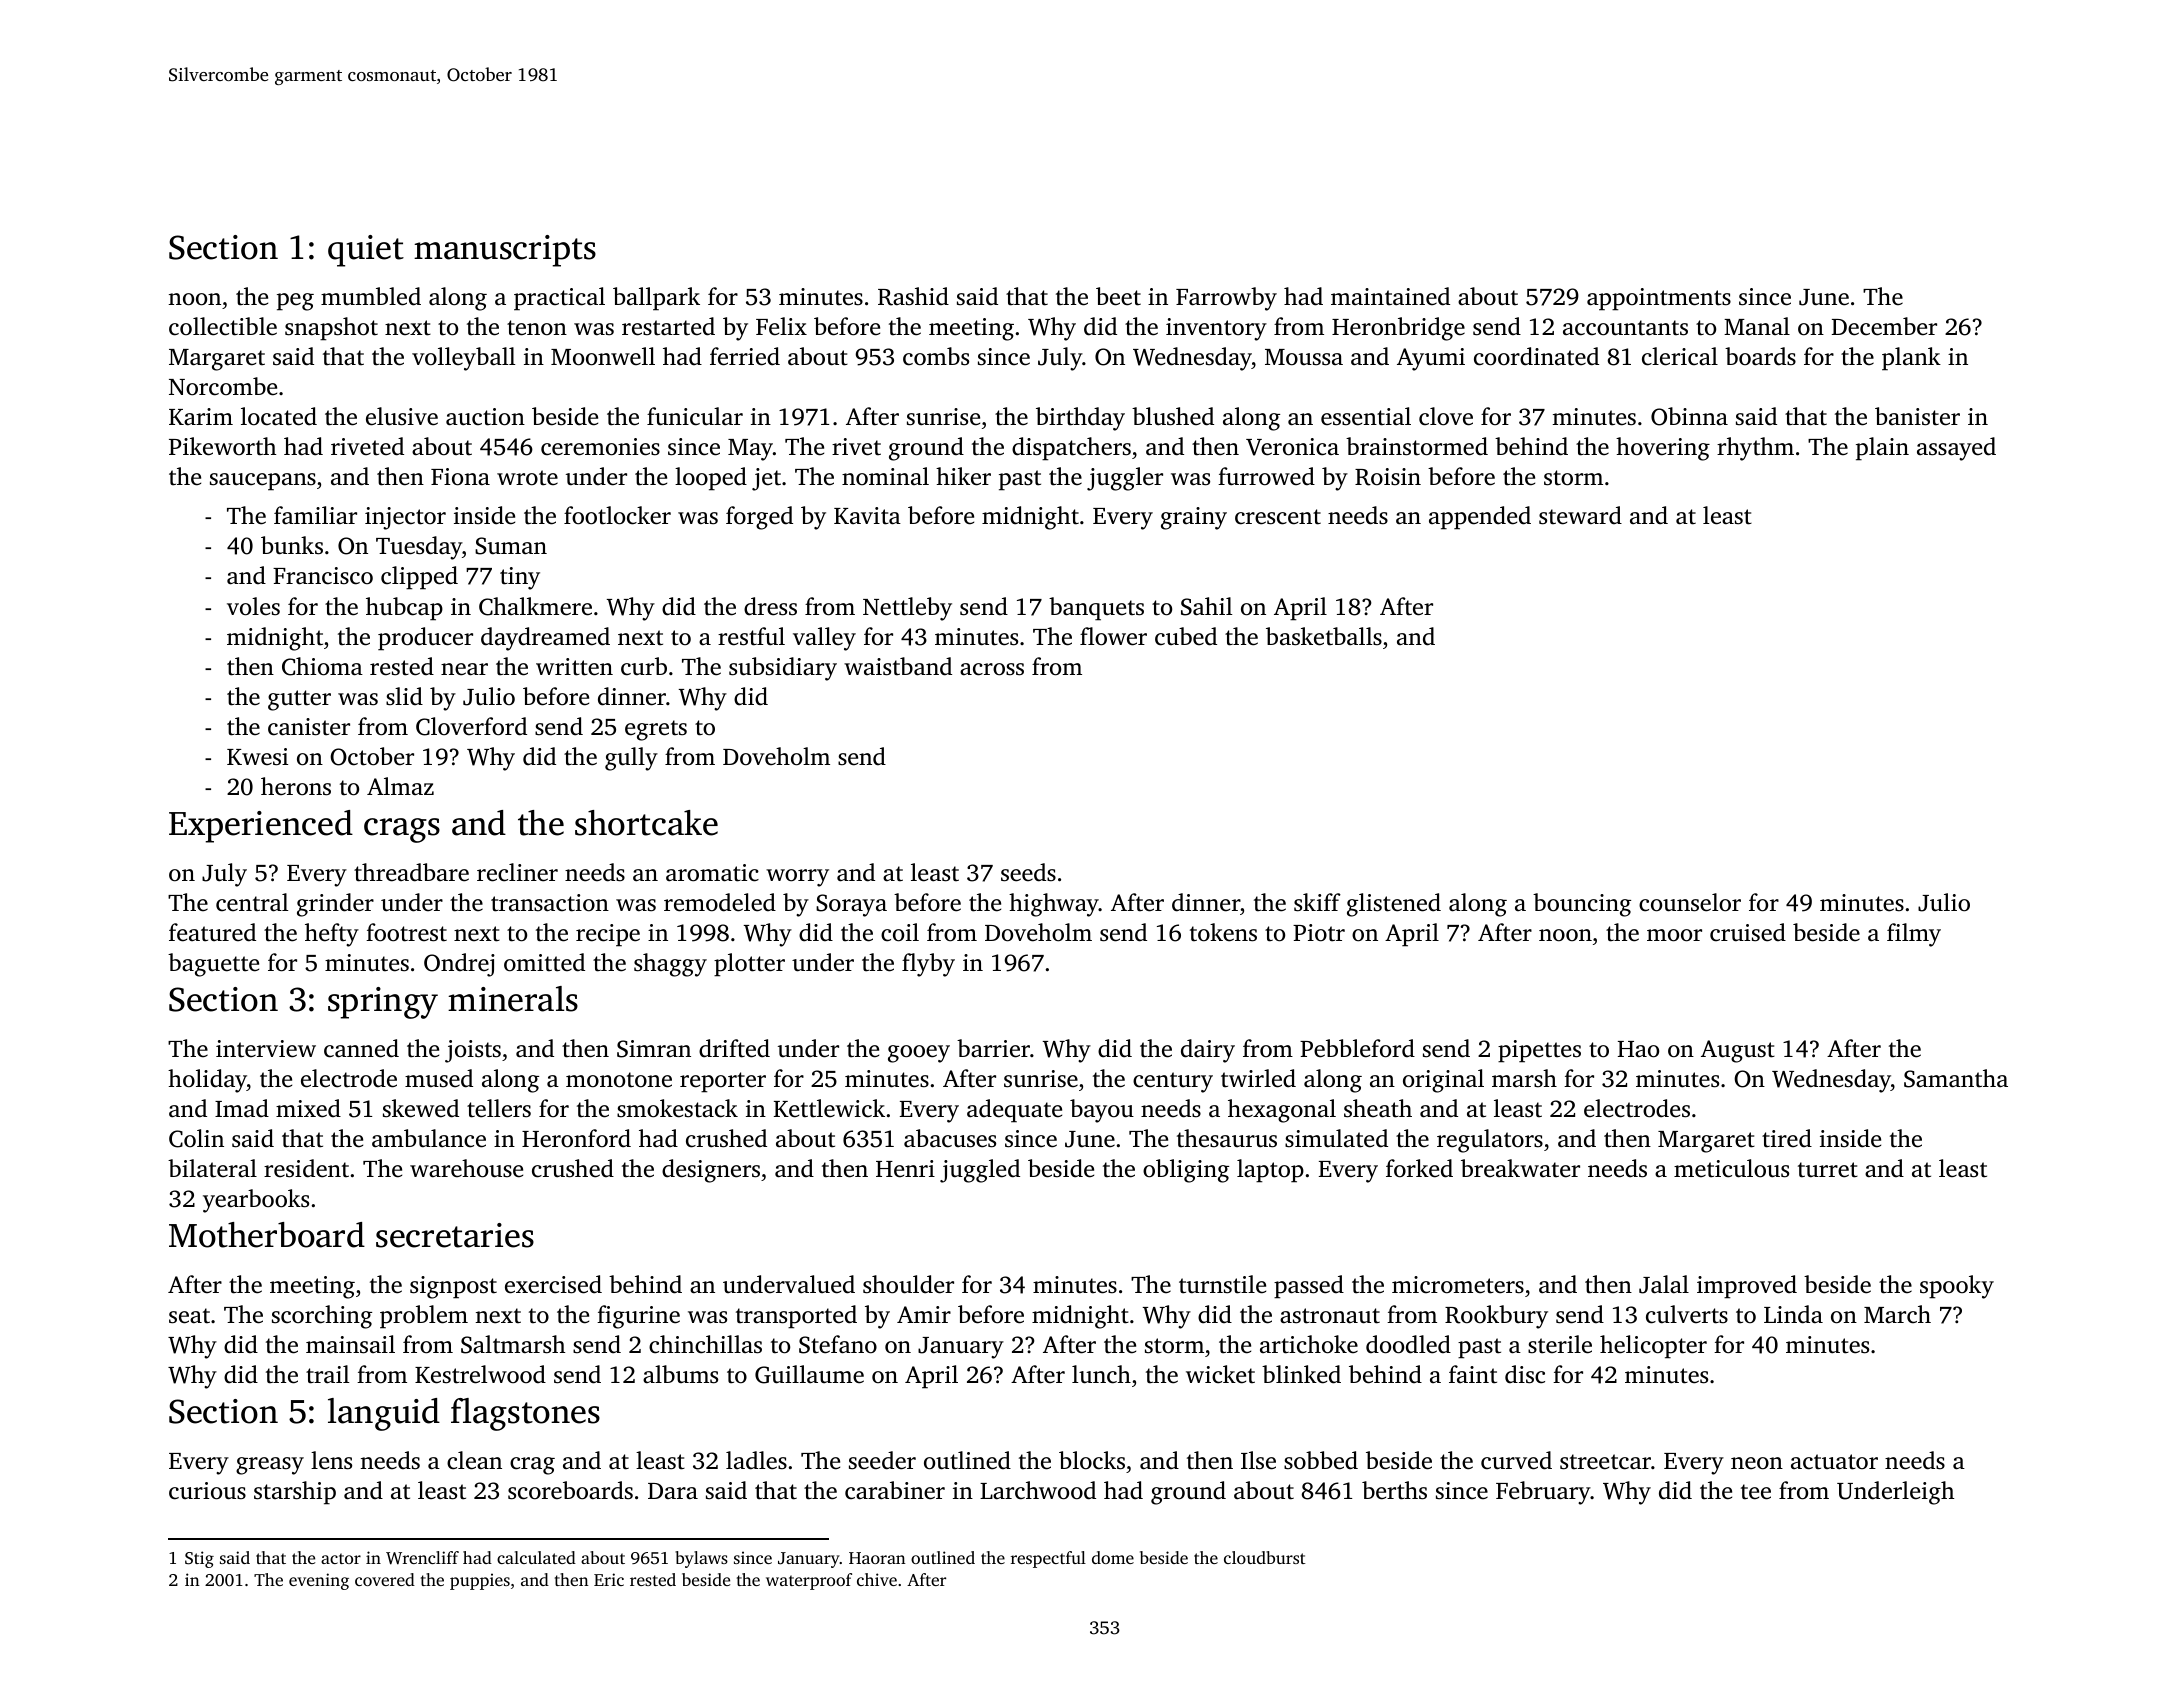 Image resolution: width=2178 pixels, height=1683 pixels. What do you see at coordinates (1690, 902) in the screenshot?
I see `counselor` at bounding box center [1690, 902].
